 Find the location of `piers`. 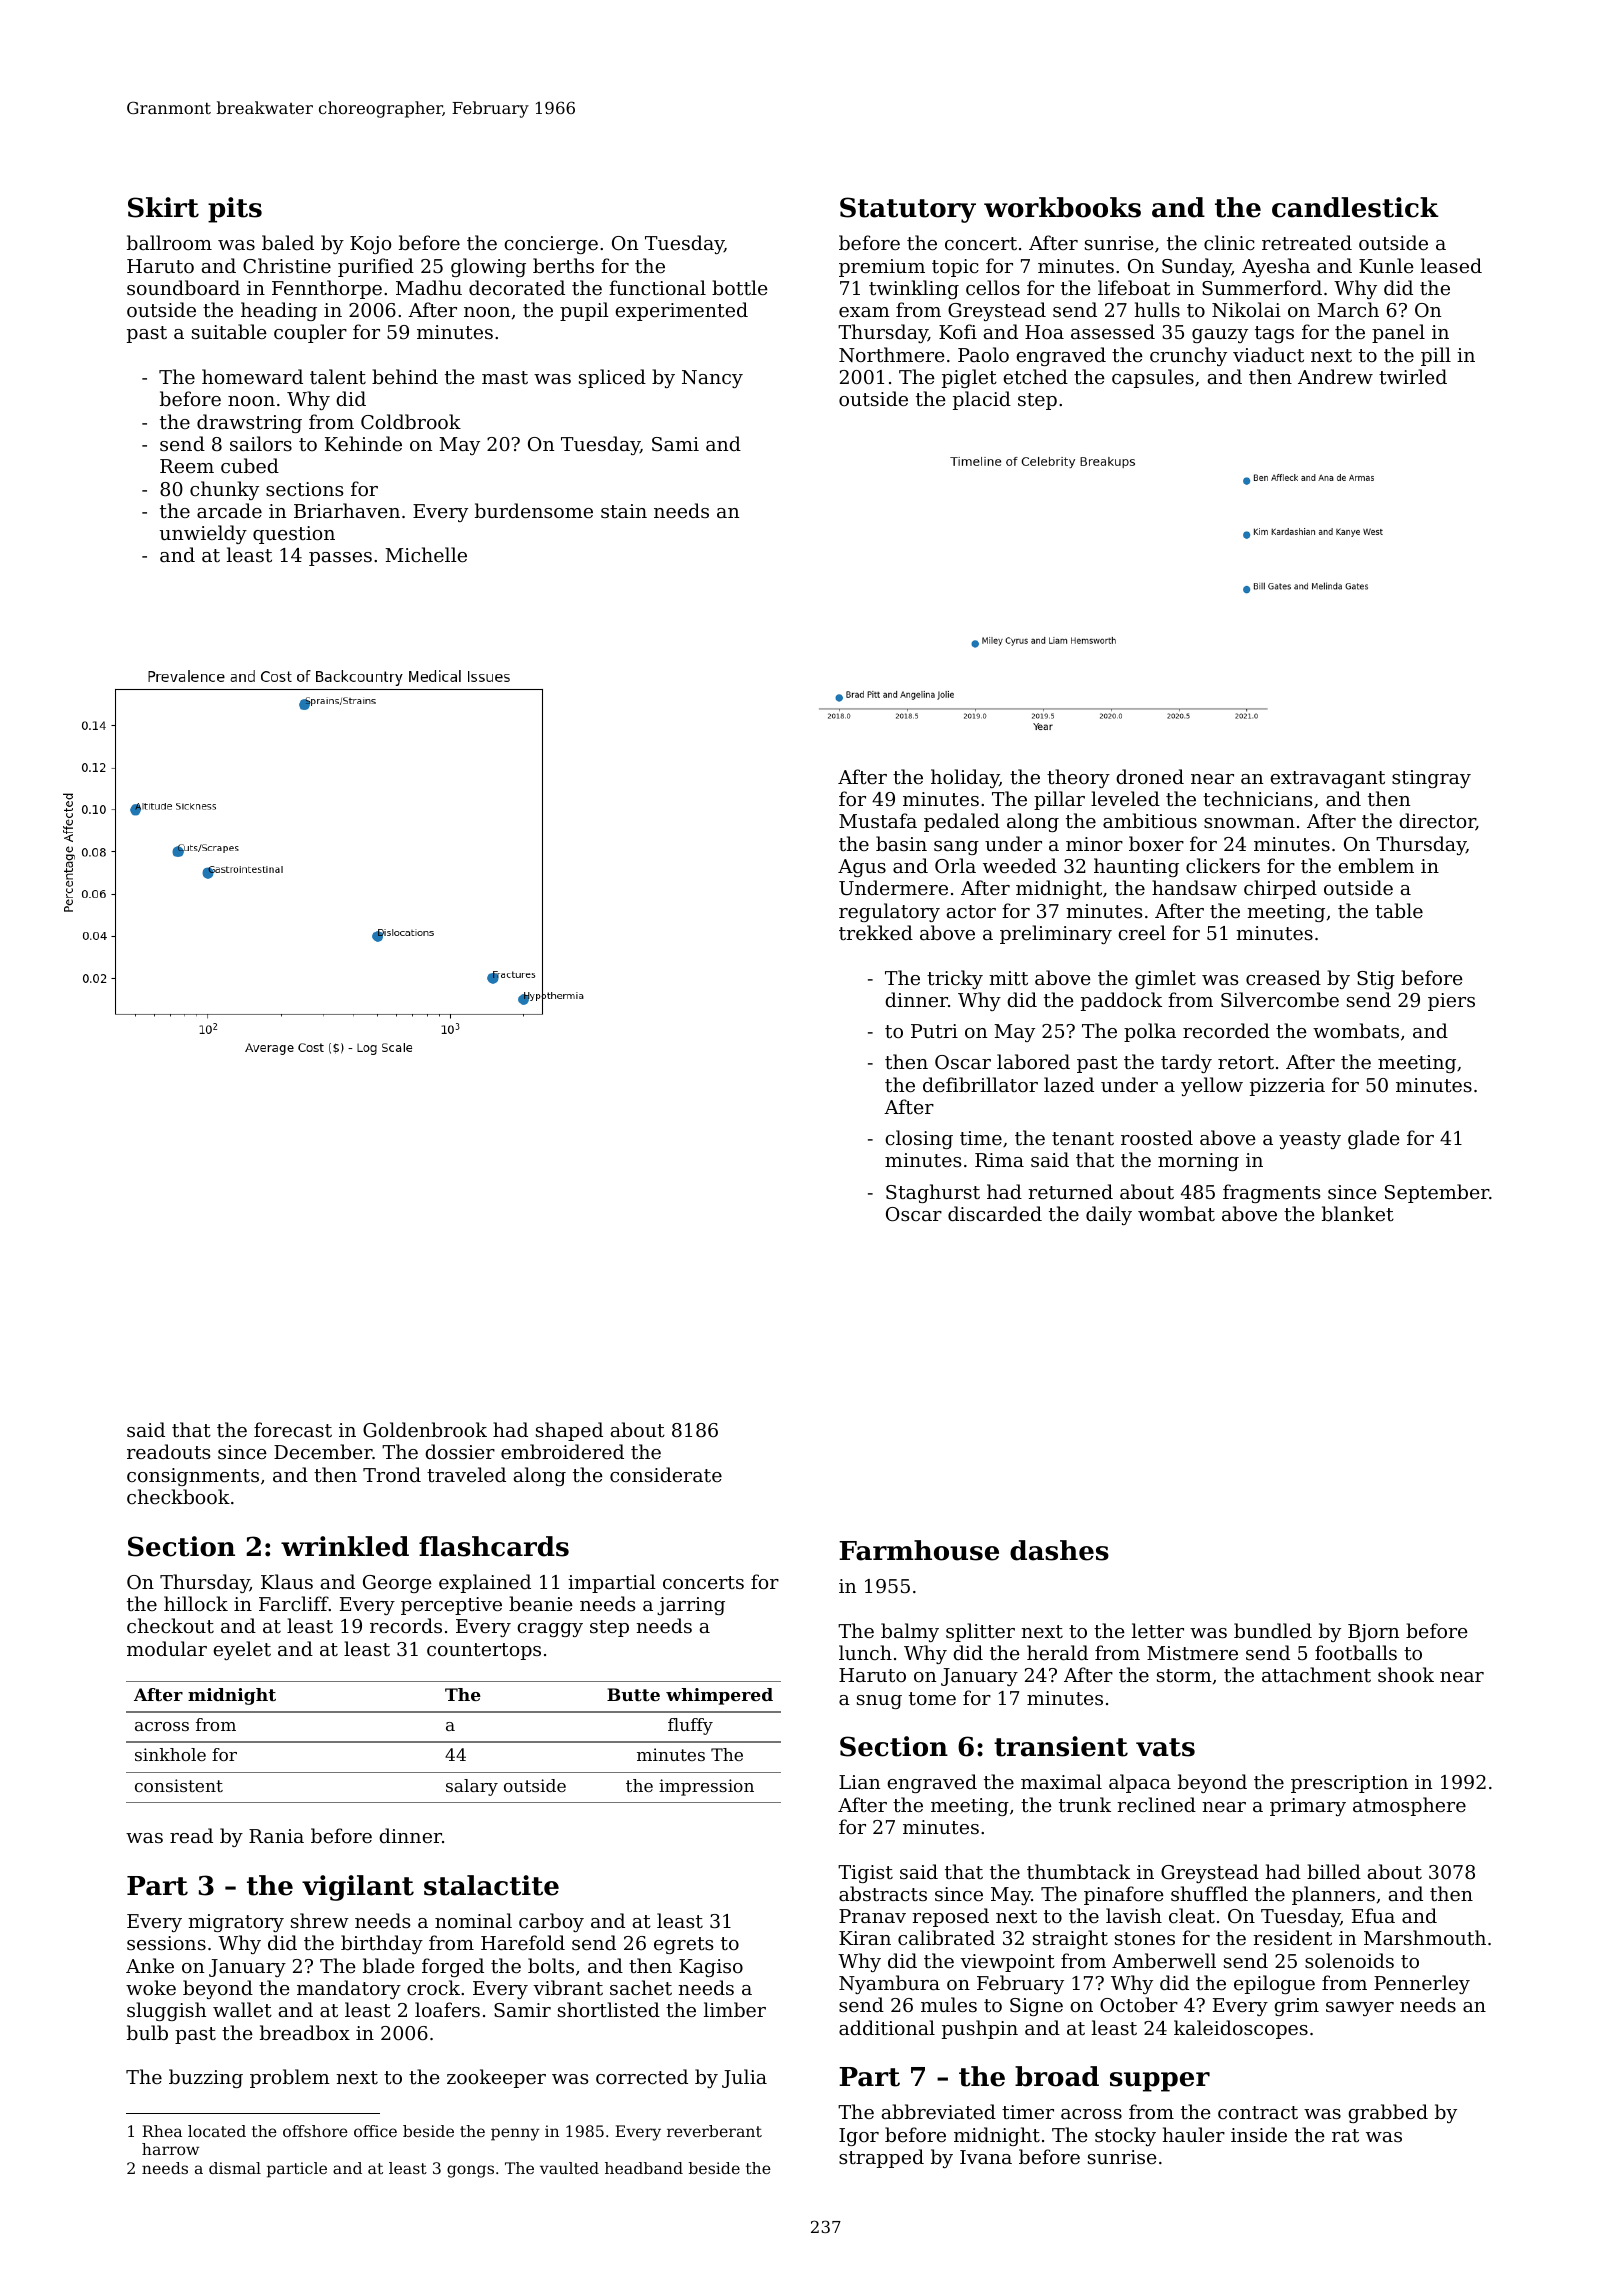

piers is located at coordinates (1451, 1002).
